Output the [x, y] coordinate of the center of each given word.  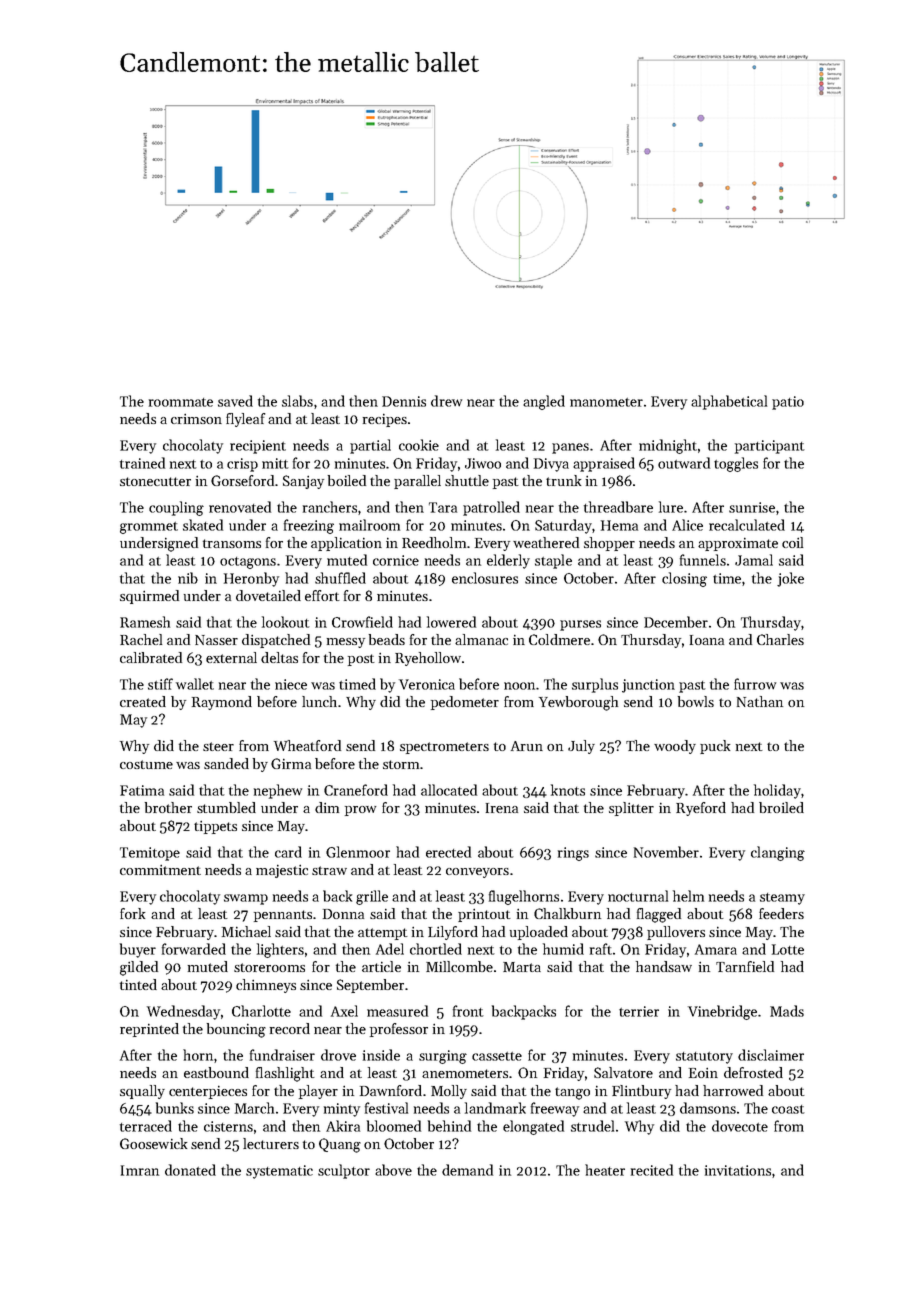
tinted [138, 984]
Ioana [707, 640]
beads [387, 639]
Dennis [404, 401]
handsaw [664, 966]
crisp [242, 465]
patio [788, 403]
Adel [390, 949]
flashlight [285, 1074]
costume [146, 764]
